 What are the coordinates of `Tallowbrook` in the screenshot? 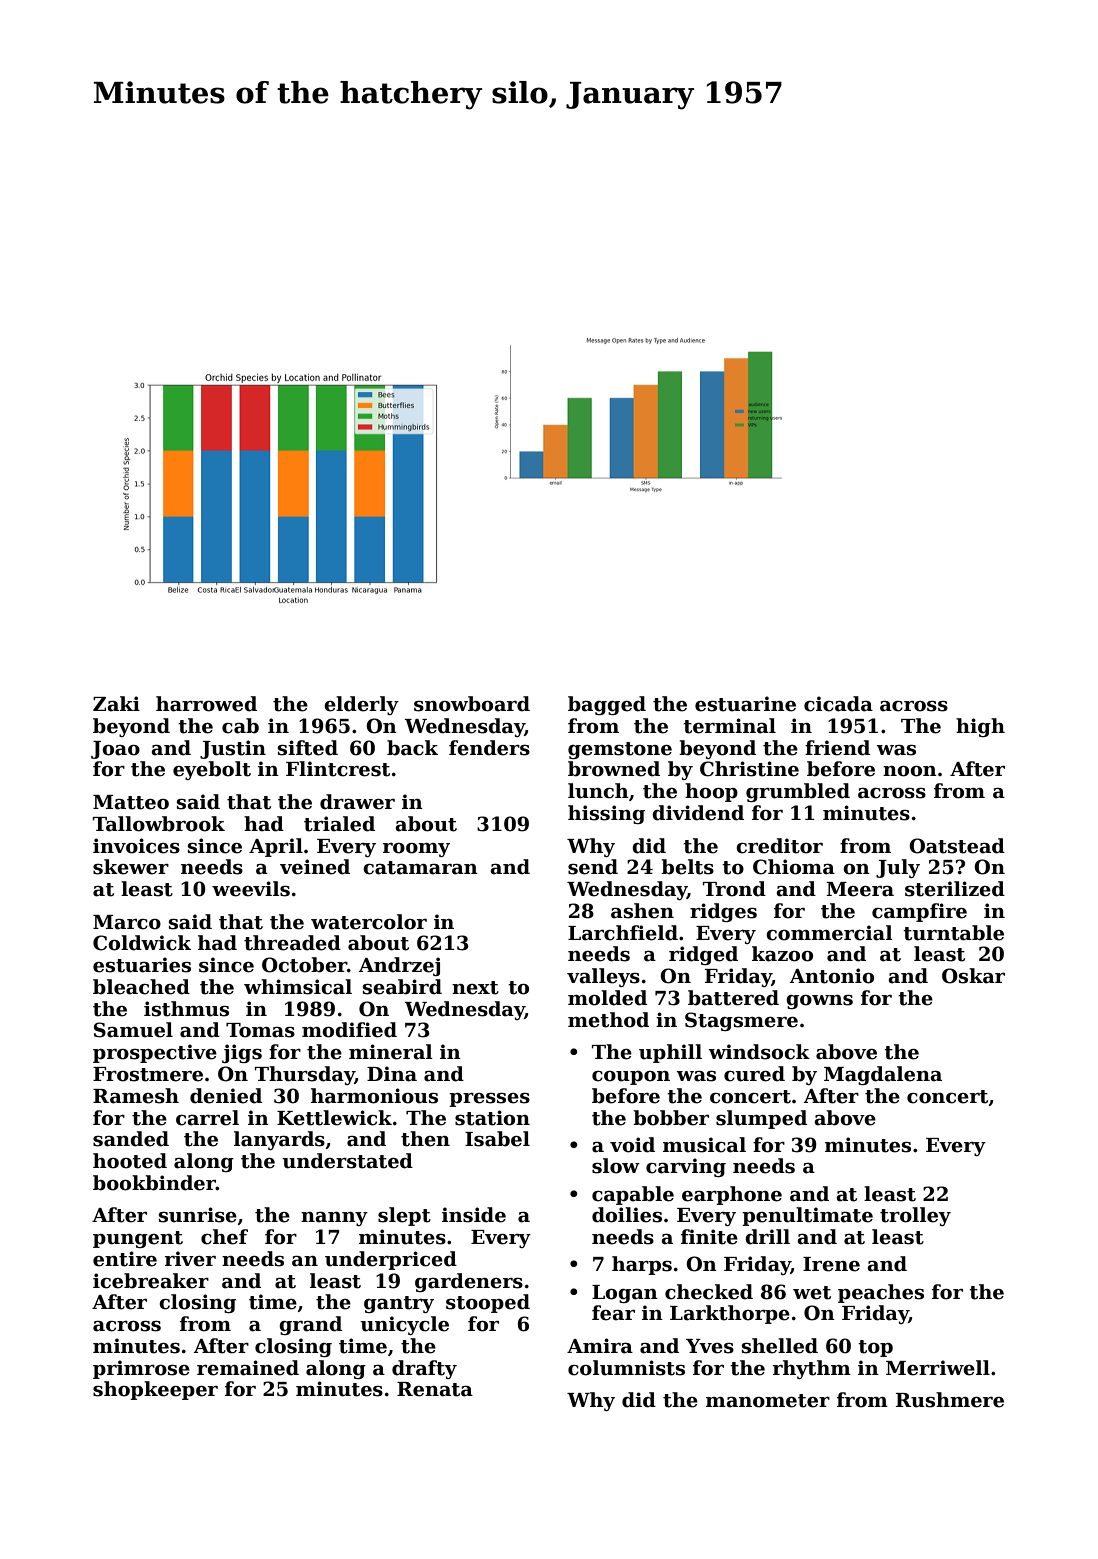 It's located at (159, 824).
